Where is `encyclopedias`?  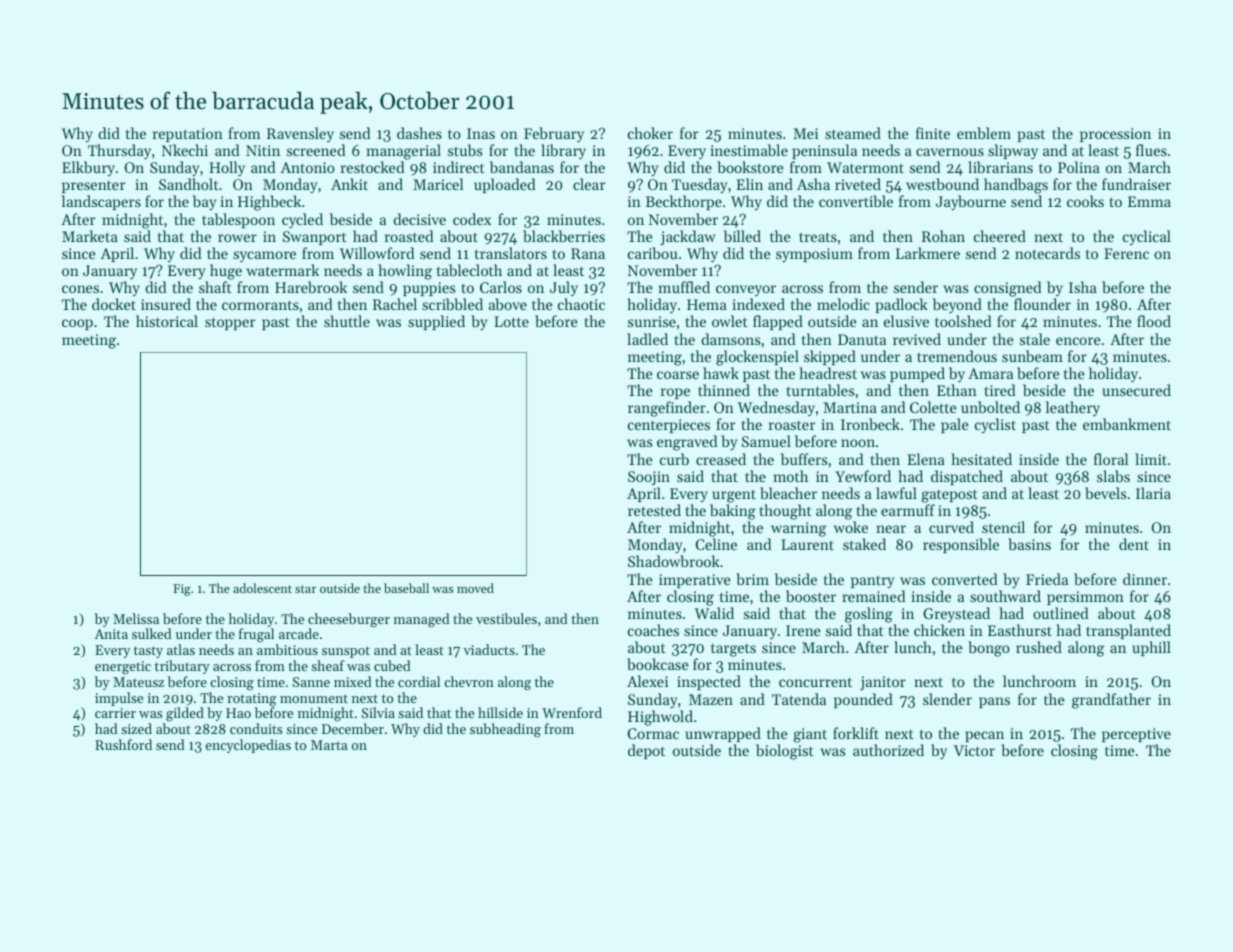 encyclopedias is located at coordinates (248, 746).
